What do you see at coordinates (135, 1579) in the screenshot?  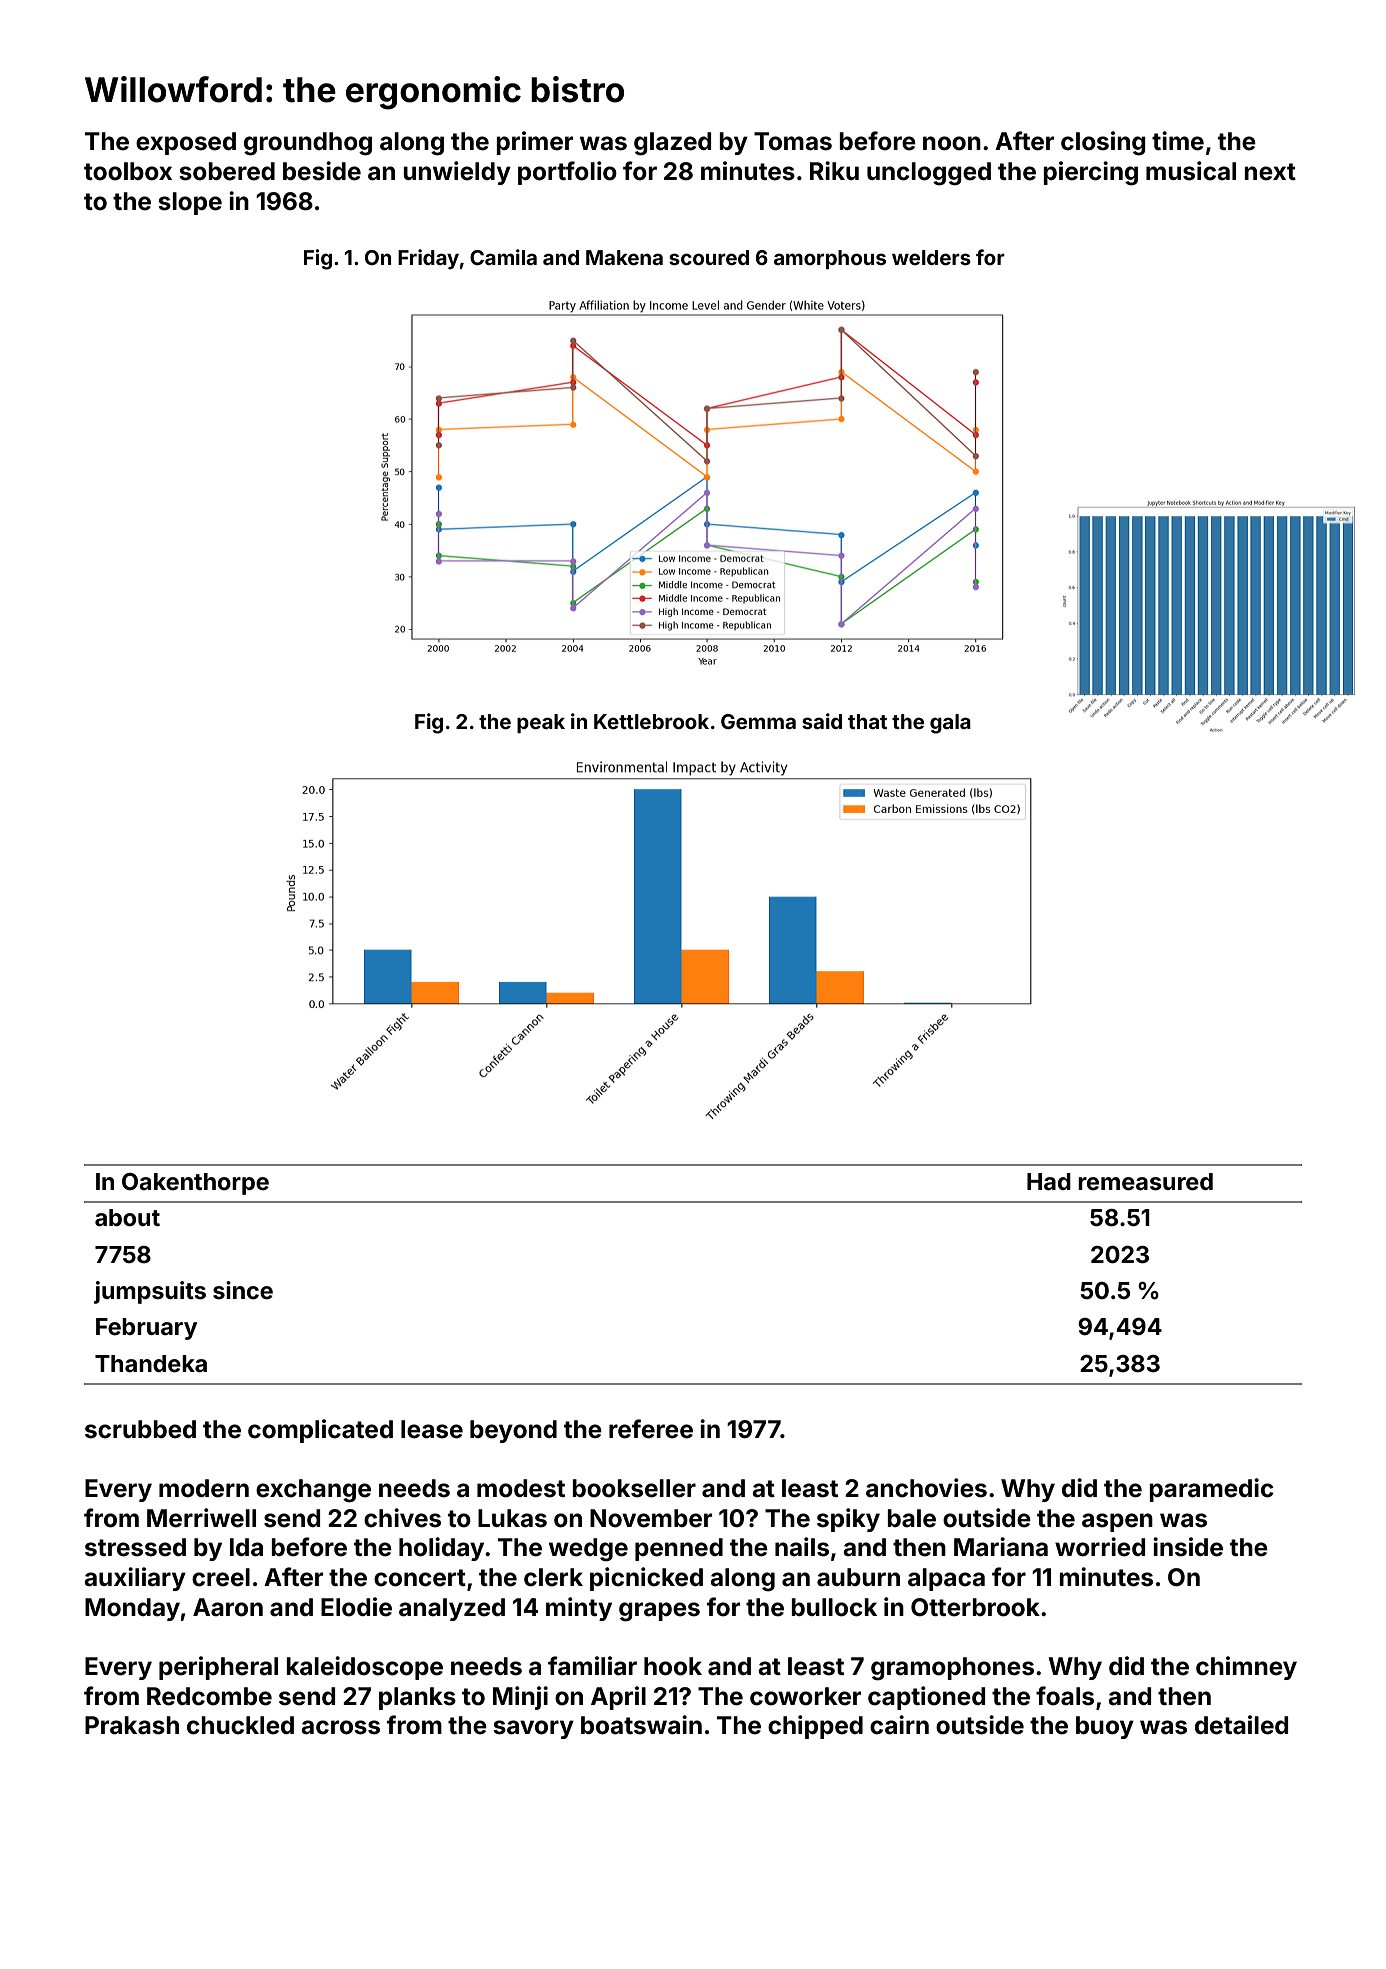 I see `auxiliary` at bounding box center [135, 1579].
